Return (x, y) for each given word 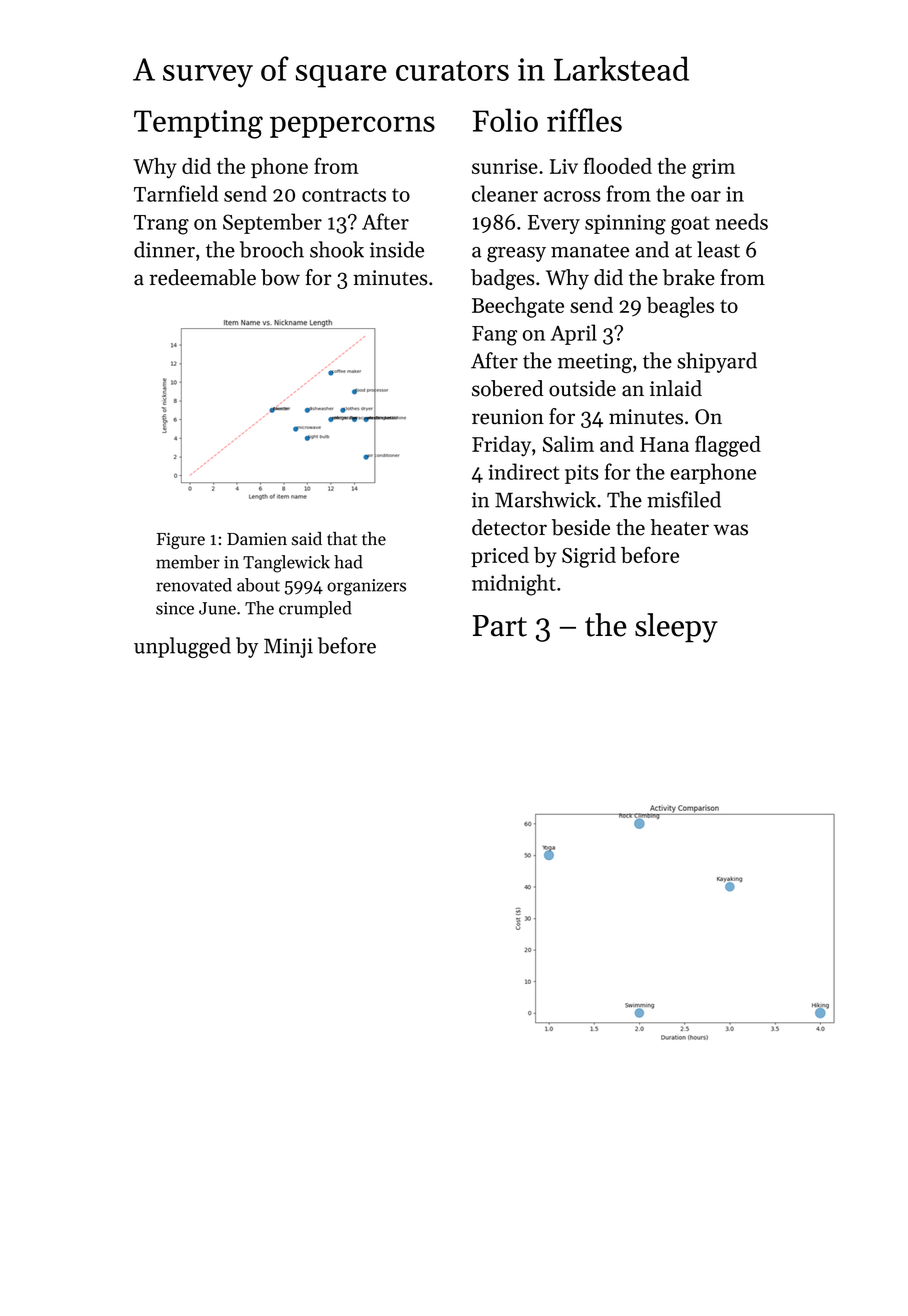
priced (500, 557)
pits (582, 474)
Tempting (198, 124)
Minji (288, 648)
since (175, 608)
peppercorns (352, 127)
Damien (257, 539)
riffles (584, 120)
